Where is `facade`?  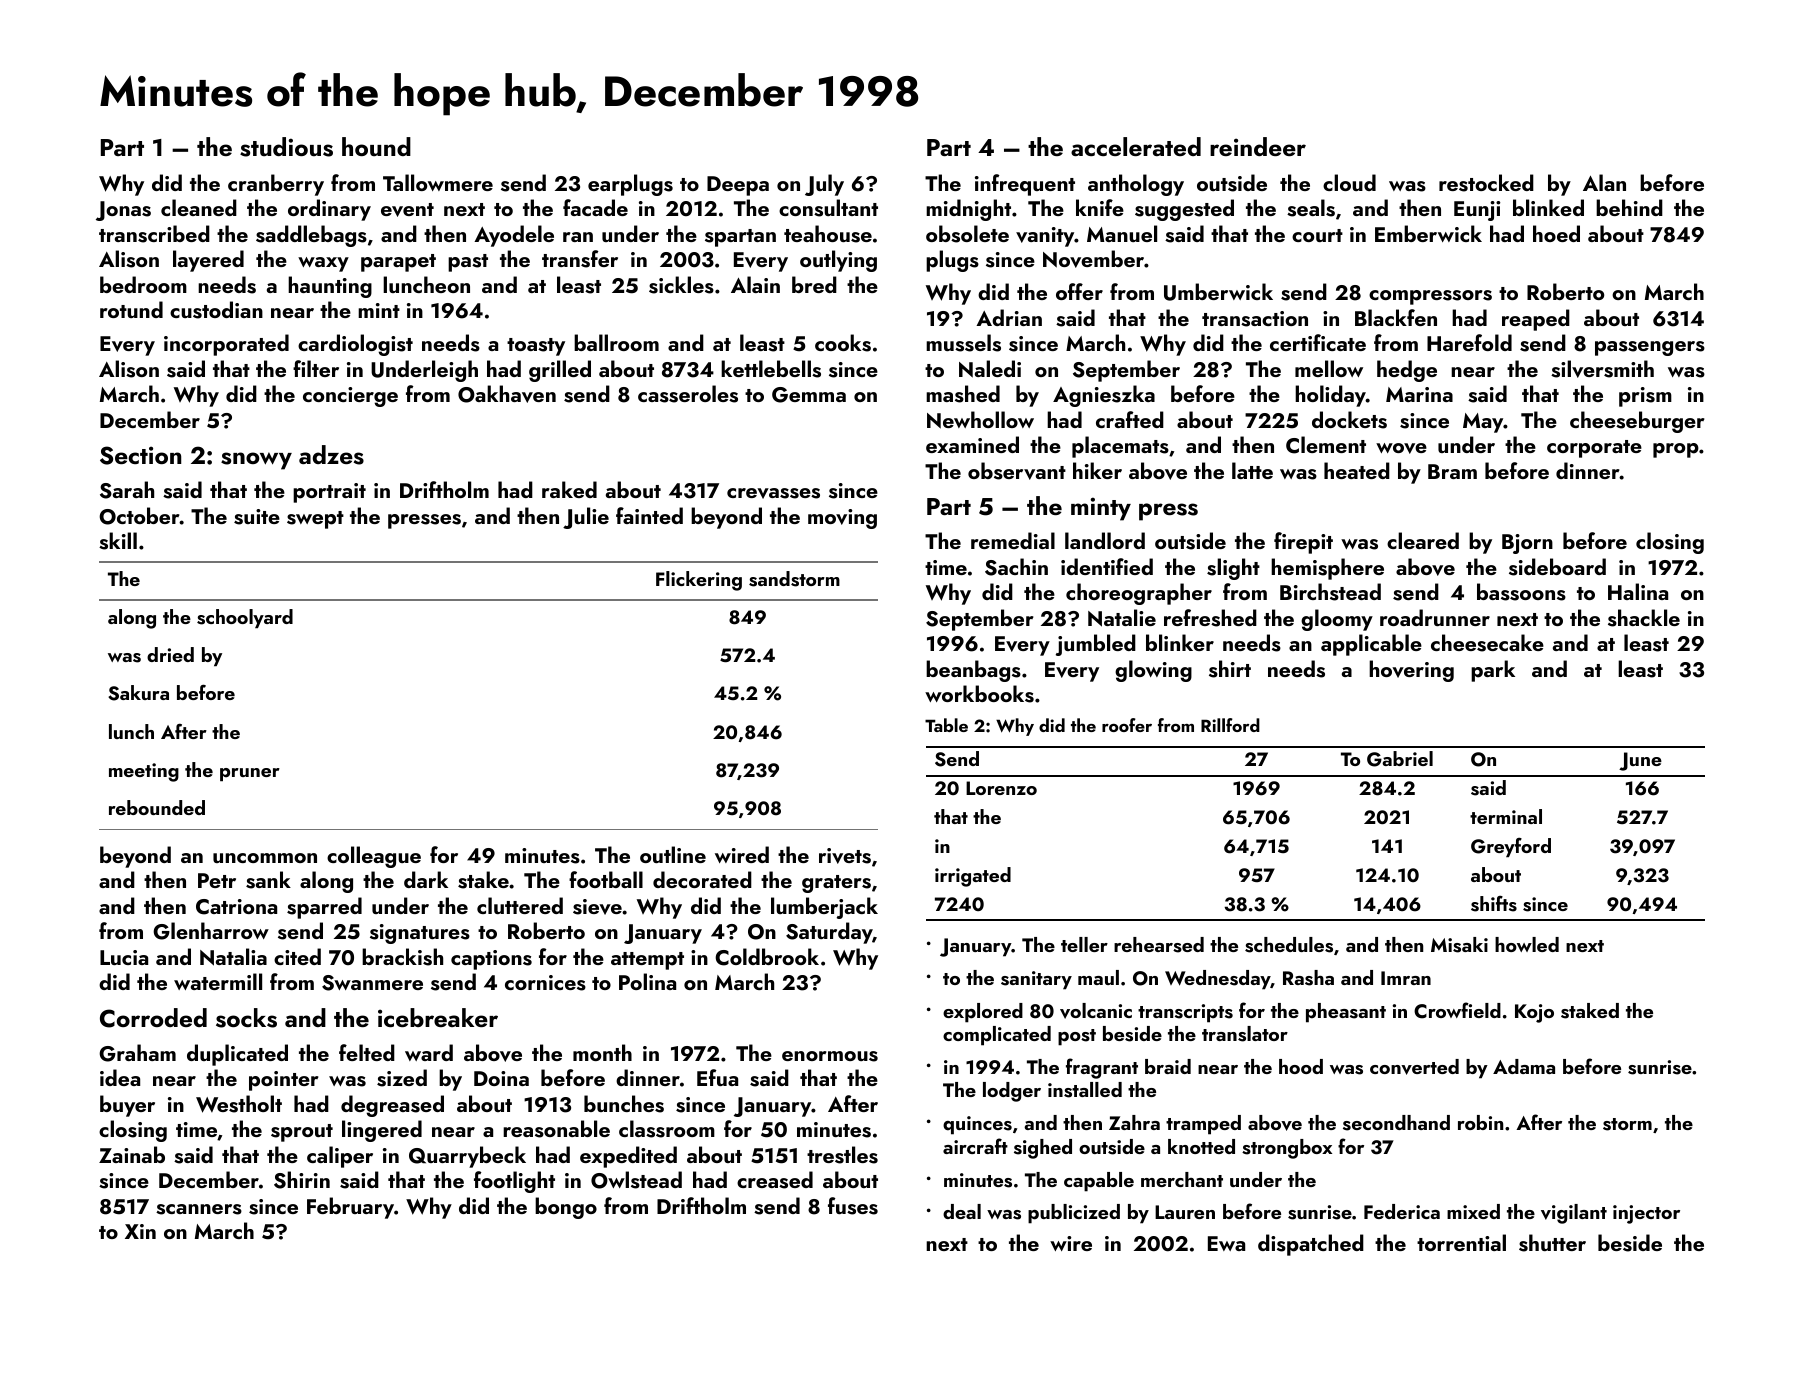 facade is located at coordinates (595, 207).
